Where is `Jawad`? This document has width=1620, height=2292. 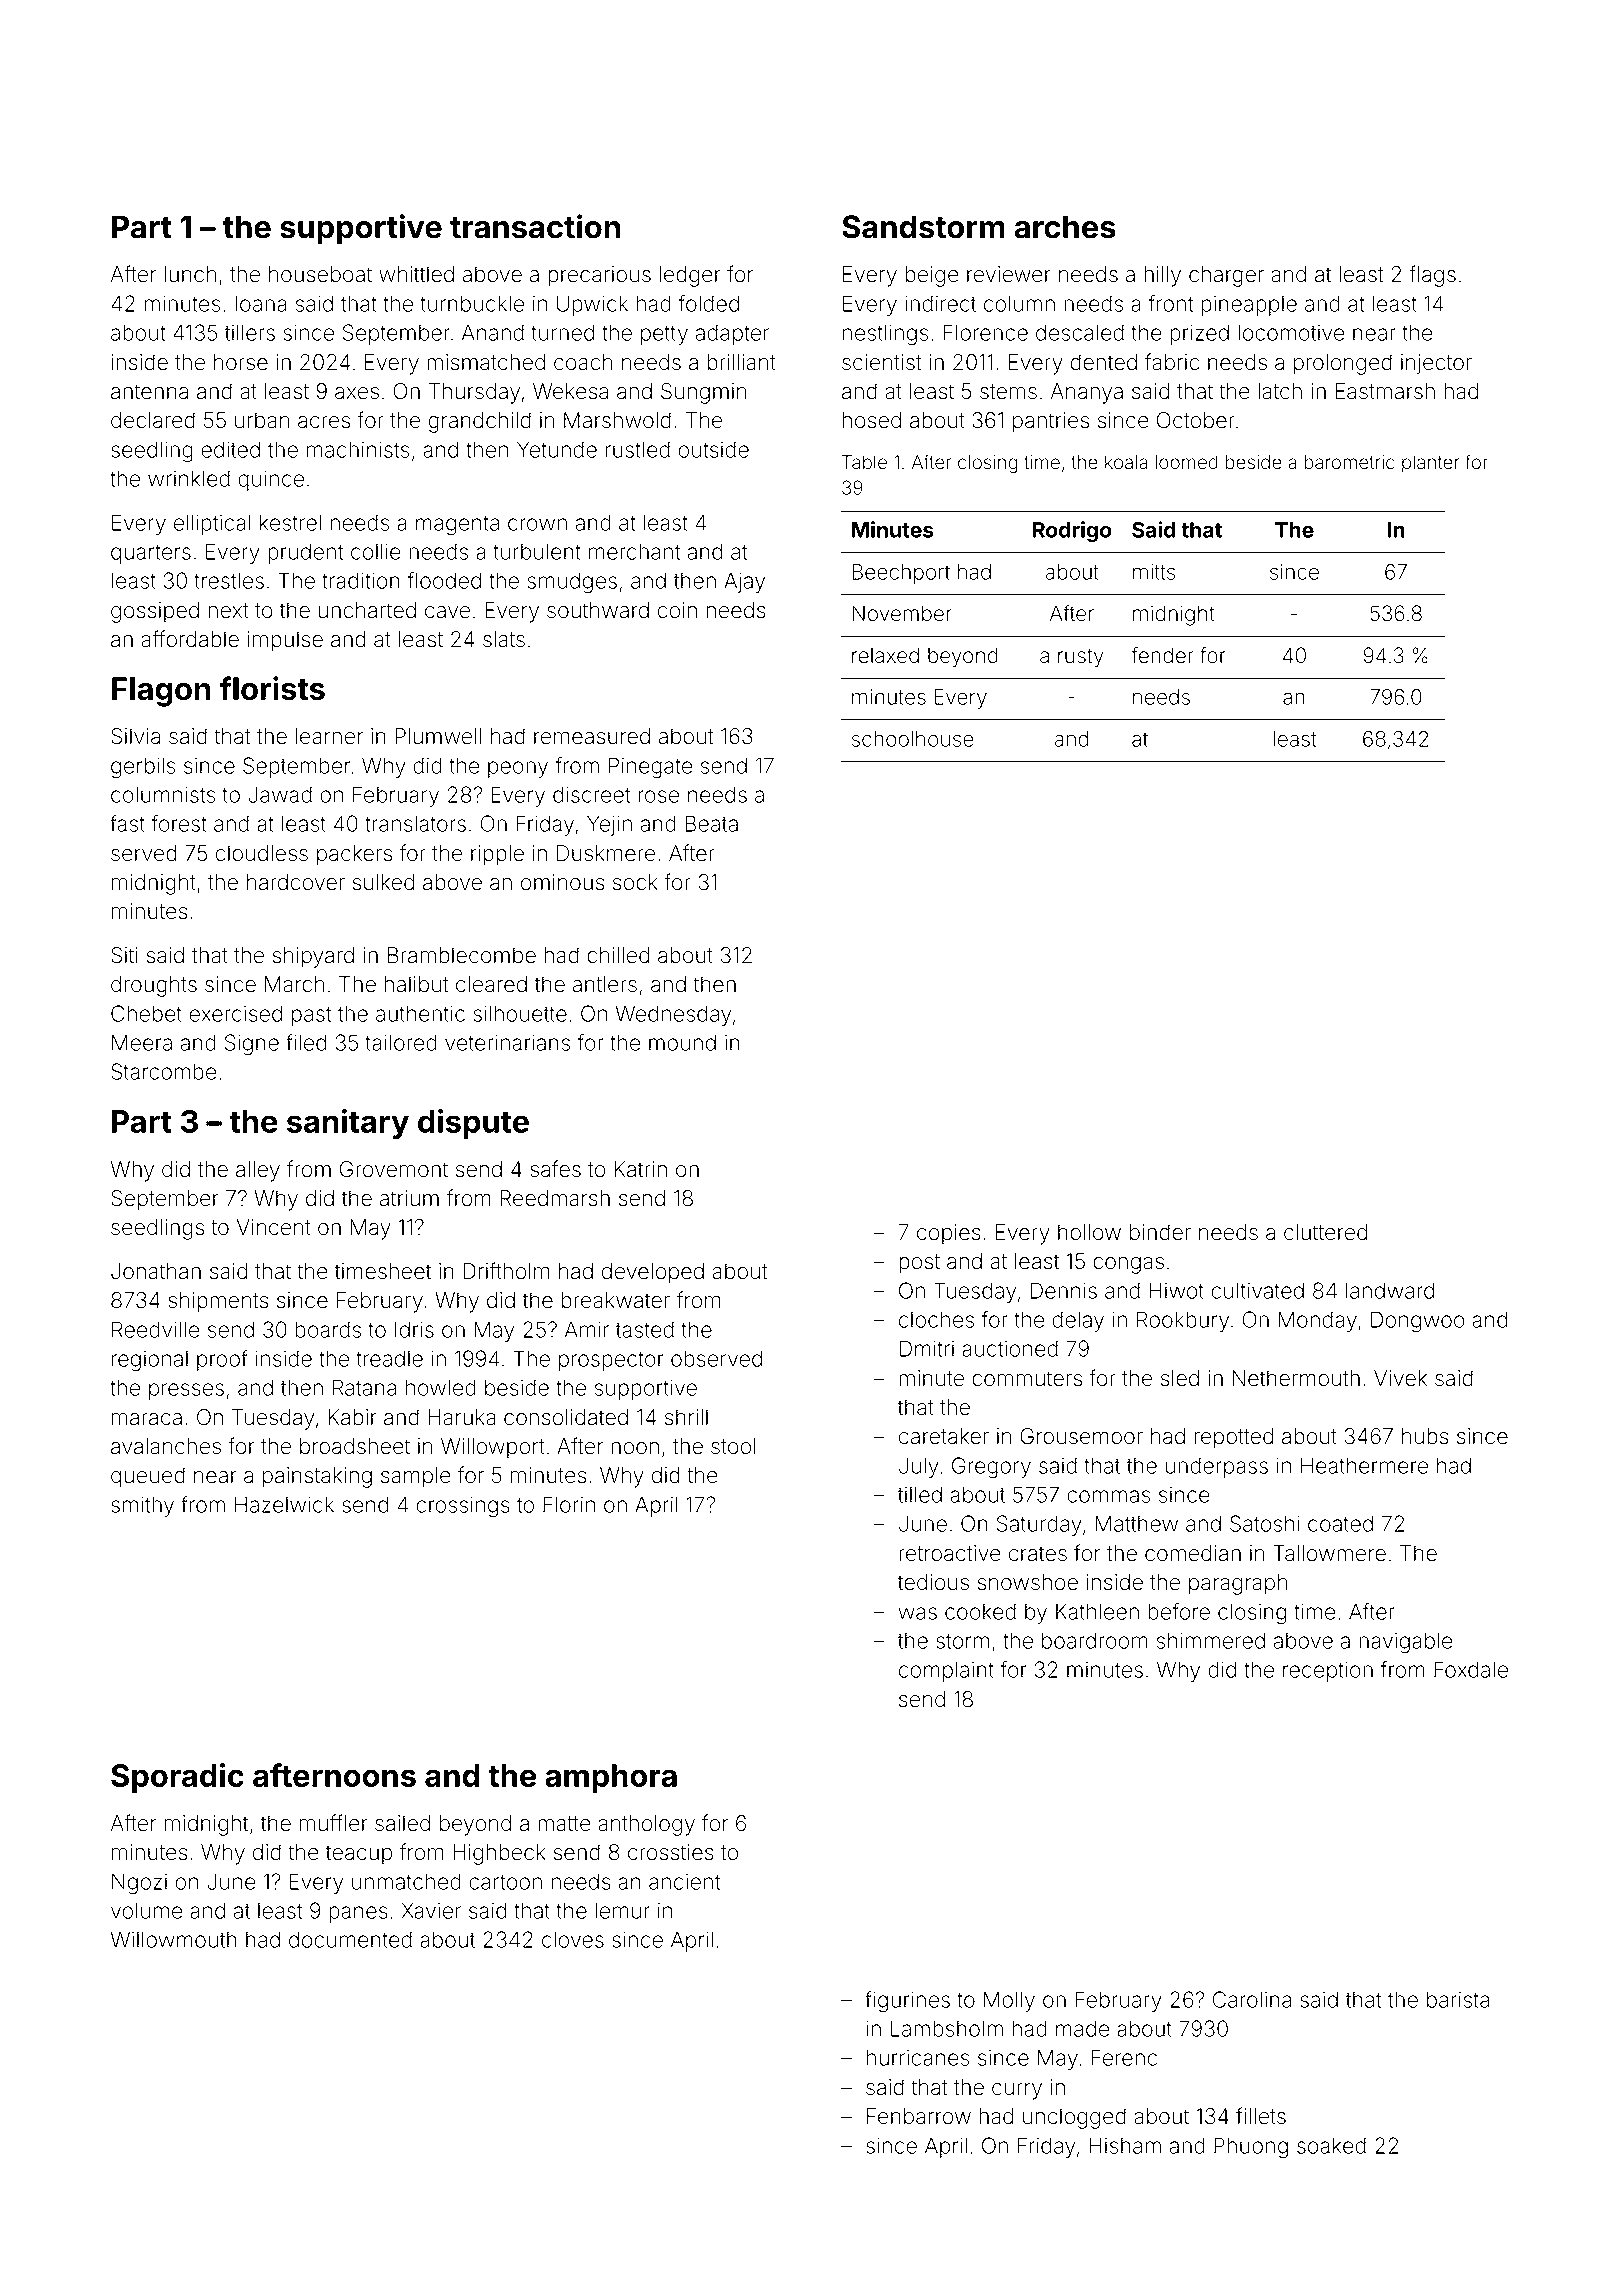
Jawad is located at coordinates (280, 794).
